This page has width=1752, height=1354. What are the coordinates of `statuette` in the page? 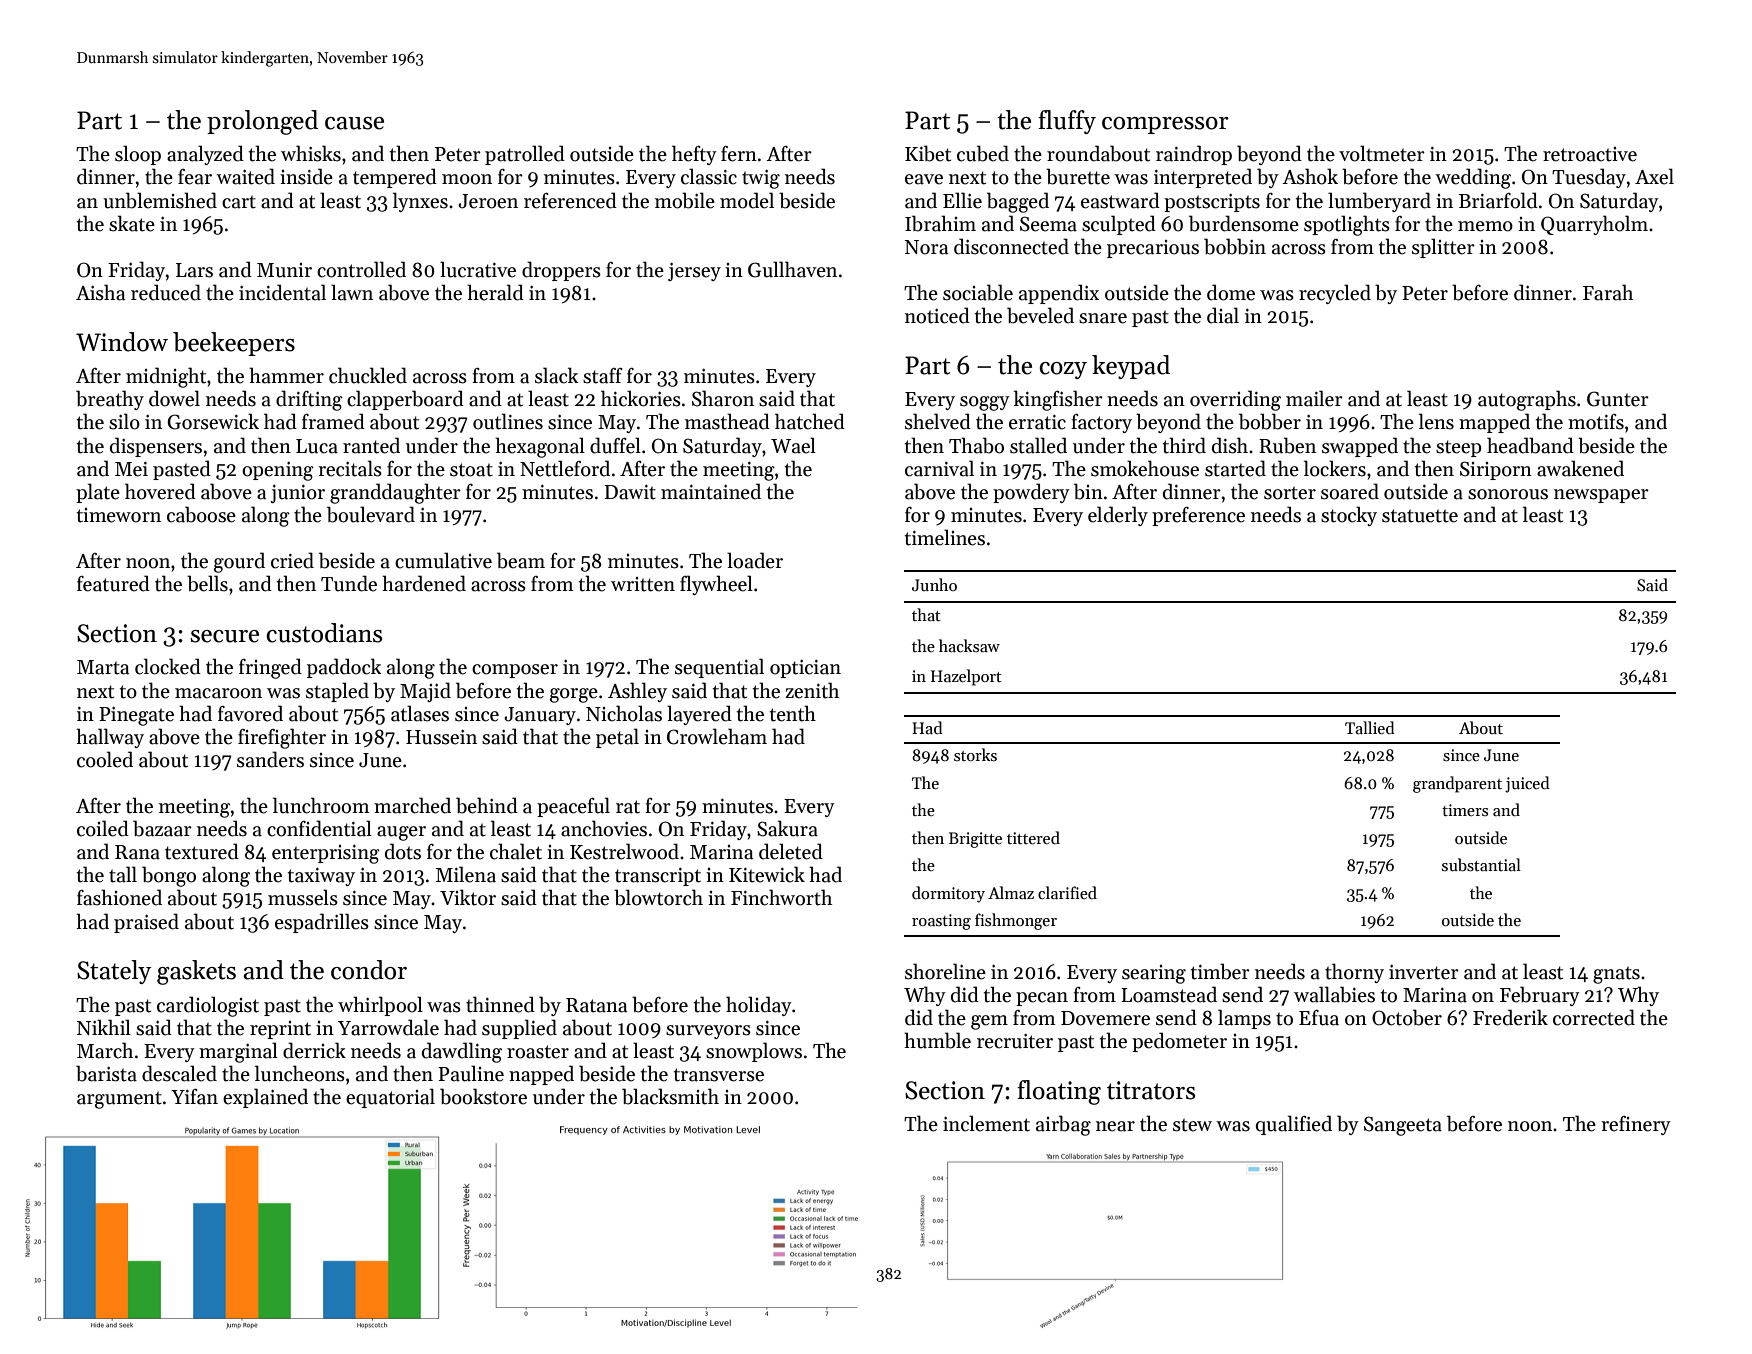 It's located at (1420, 516).
